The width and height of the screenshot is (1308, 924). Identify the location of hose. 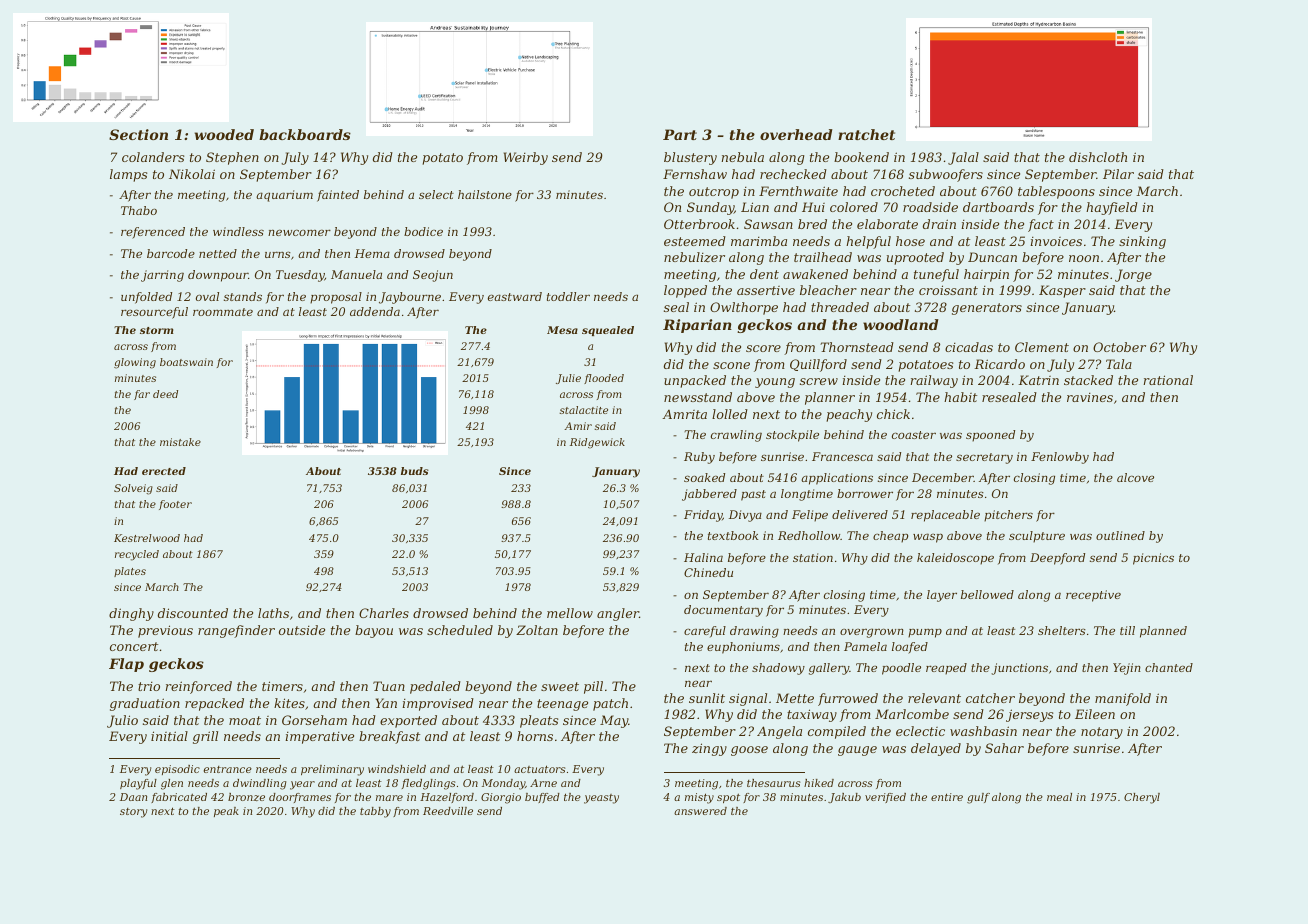
(910, 241).
